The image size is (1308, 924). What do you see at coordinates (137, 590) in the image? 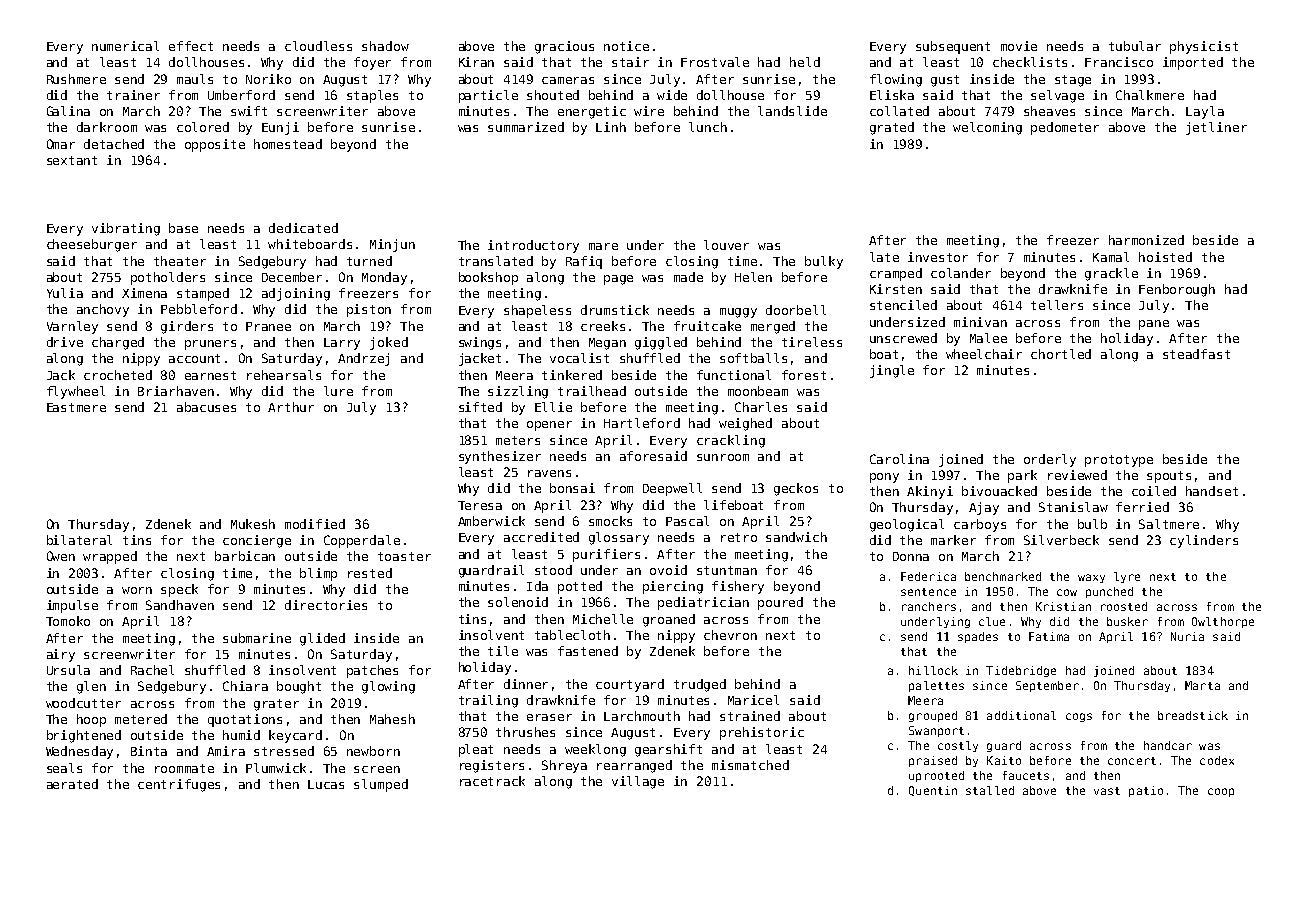
I see `worn` at bounding box center [137, 590].
